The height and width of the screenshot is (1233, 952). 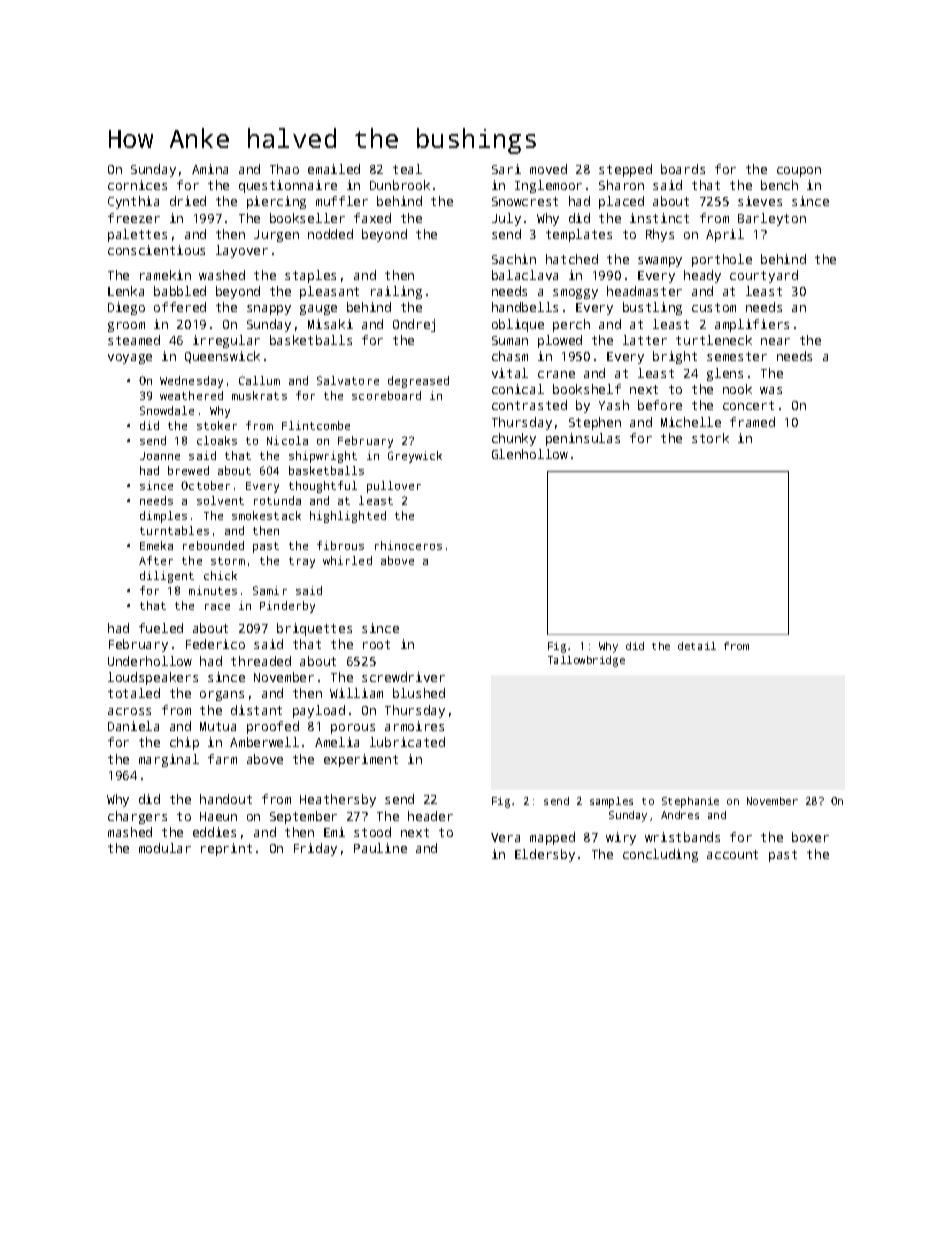 What do you see at coordinates (213, 545) in the screenshot?
I see `rebounded` at bounding box center [213, 545].
